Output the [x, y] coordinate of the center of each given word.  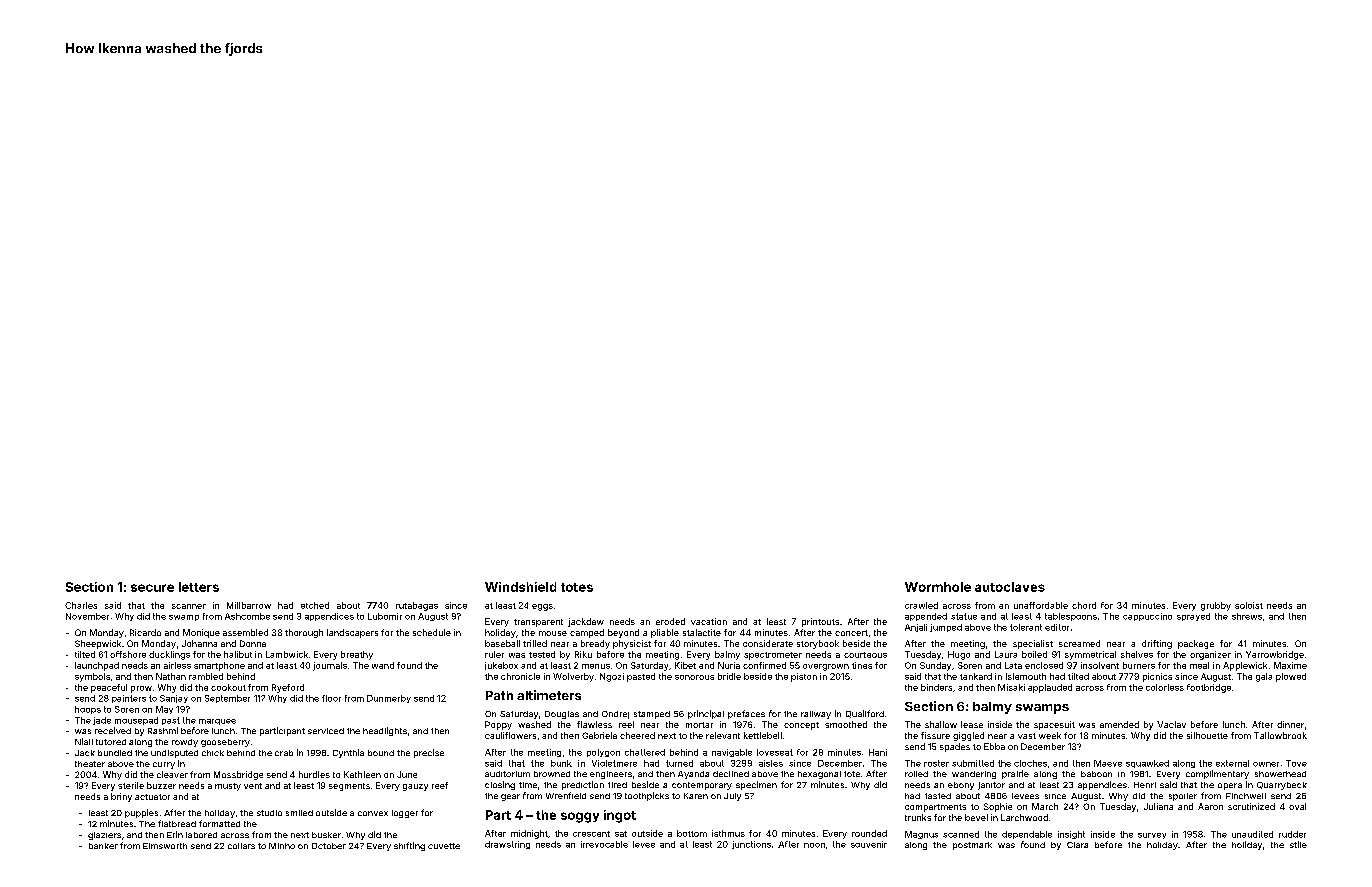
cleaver [172, 774]
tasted [938, 796]
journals [330, 666]
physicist [632, 644]
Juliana [1158, 806]
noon [814, 845]
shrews [1247, 616]
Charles [81, 605]
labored [201, 835]
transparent [538, 623]
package [1196, 644]
